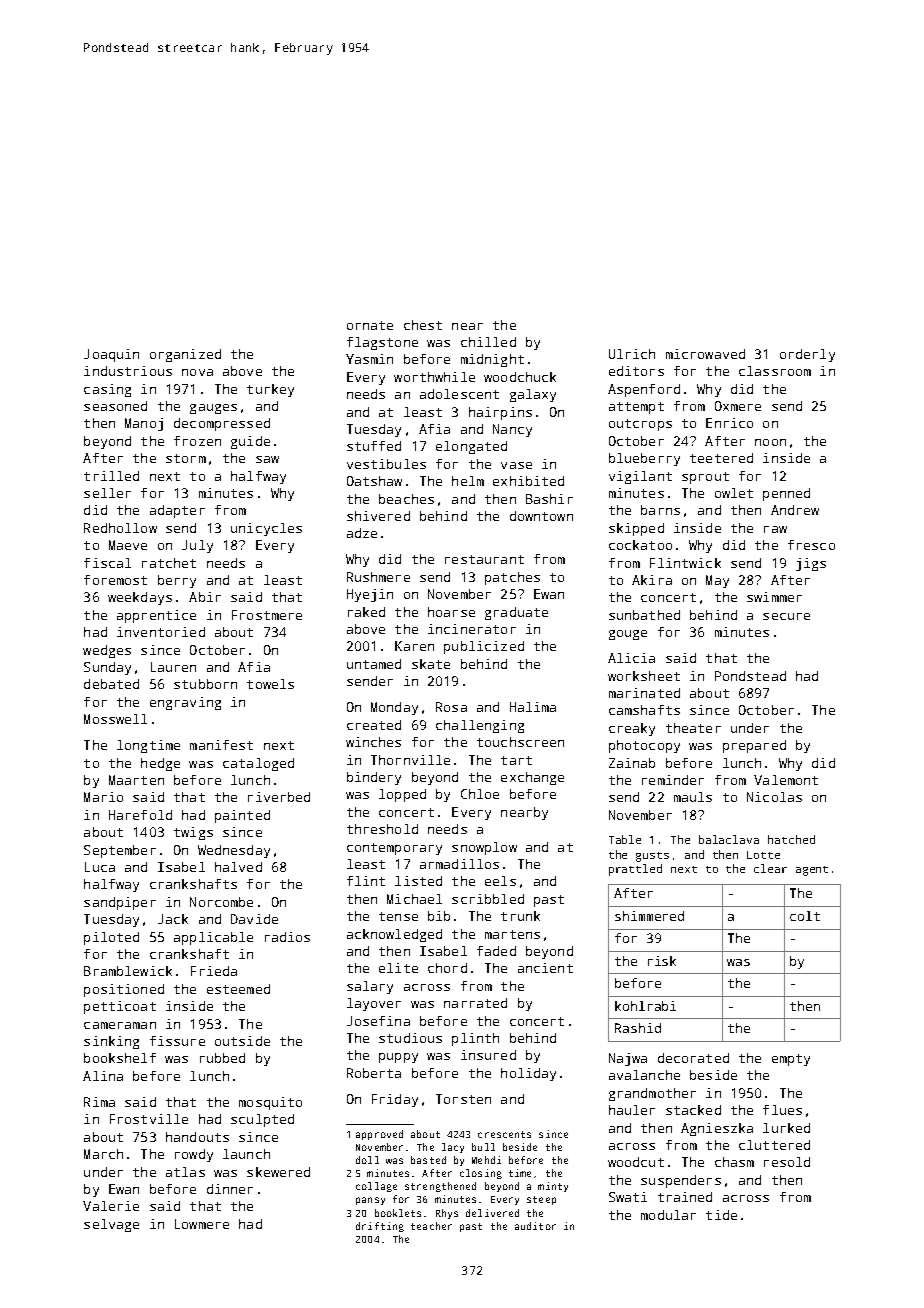 Image resolution: width=924 pixels, height=1308 pixels. I want to click on chord, so click(447, 968).
